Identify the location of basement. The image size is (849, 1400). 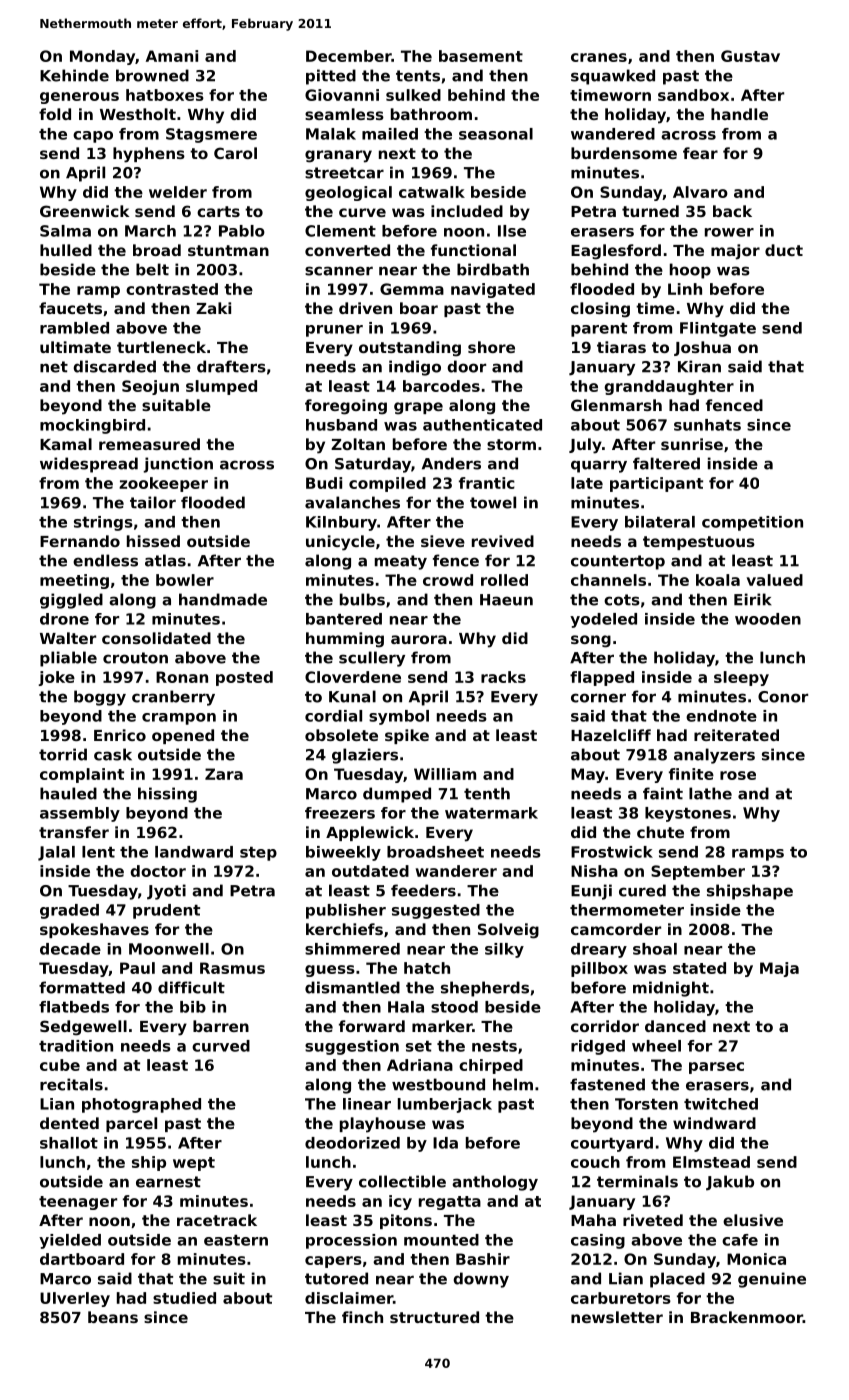
(481, 56).
